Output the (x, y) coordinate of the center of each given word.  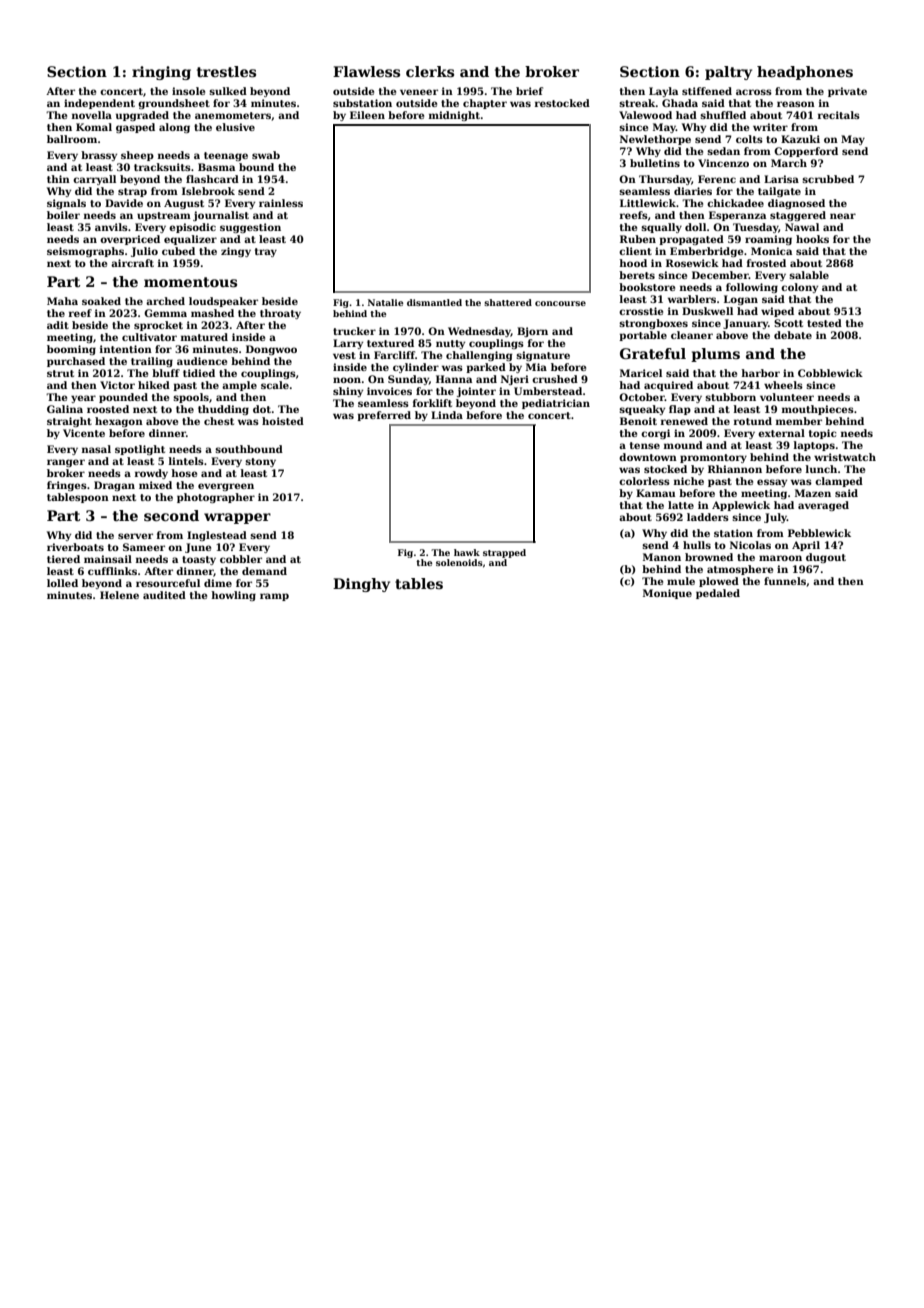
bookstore (647, 287)
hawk (467, 552)
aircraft (132, 263)
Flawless (366, 71)
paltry (728, 73)
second (171, 515)
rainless (281, 203)
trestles (226, 71)
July (775, 518)
